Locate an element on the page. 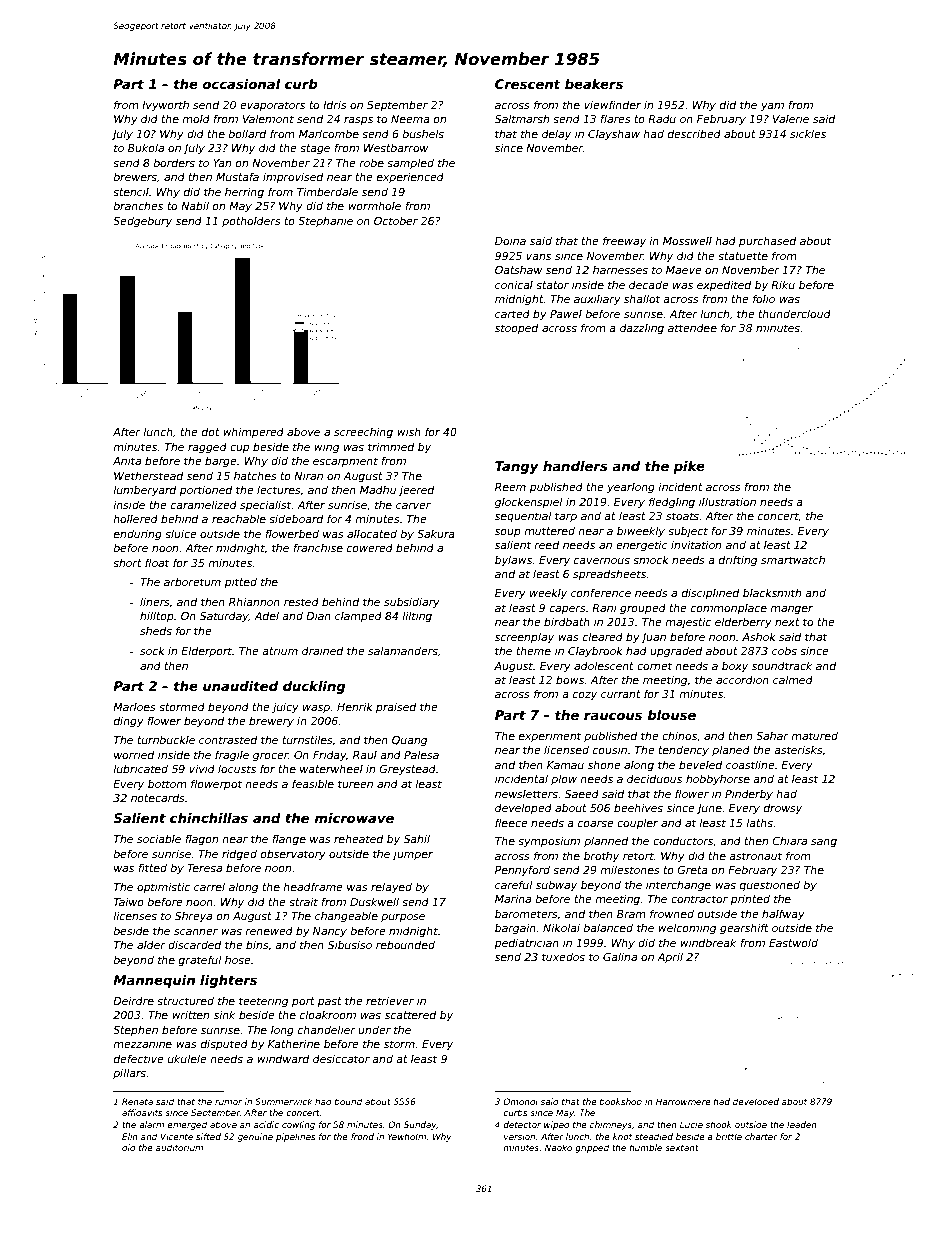 This image has width=952, height=1233. genuine is located at coordinates (255, 1137).
